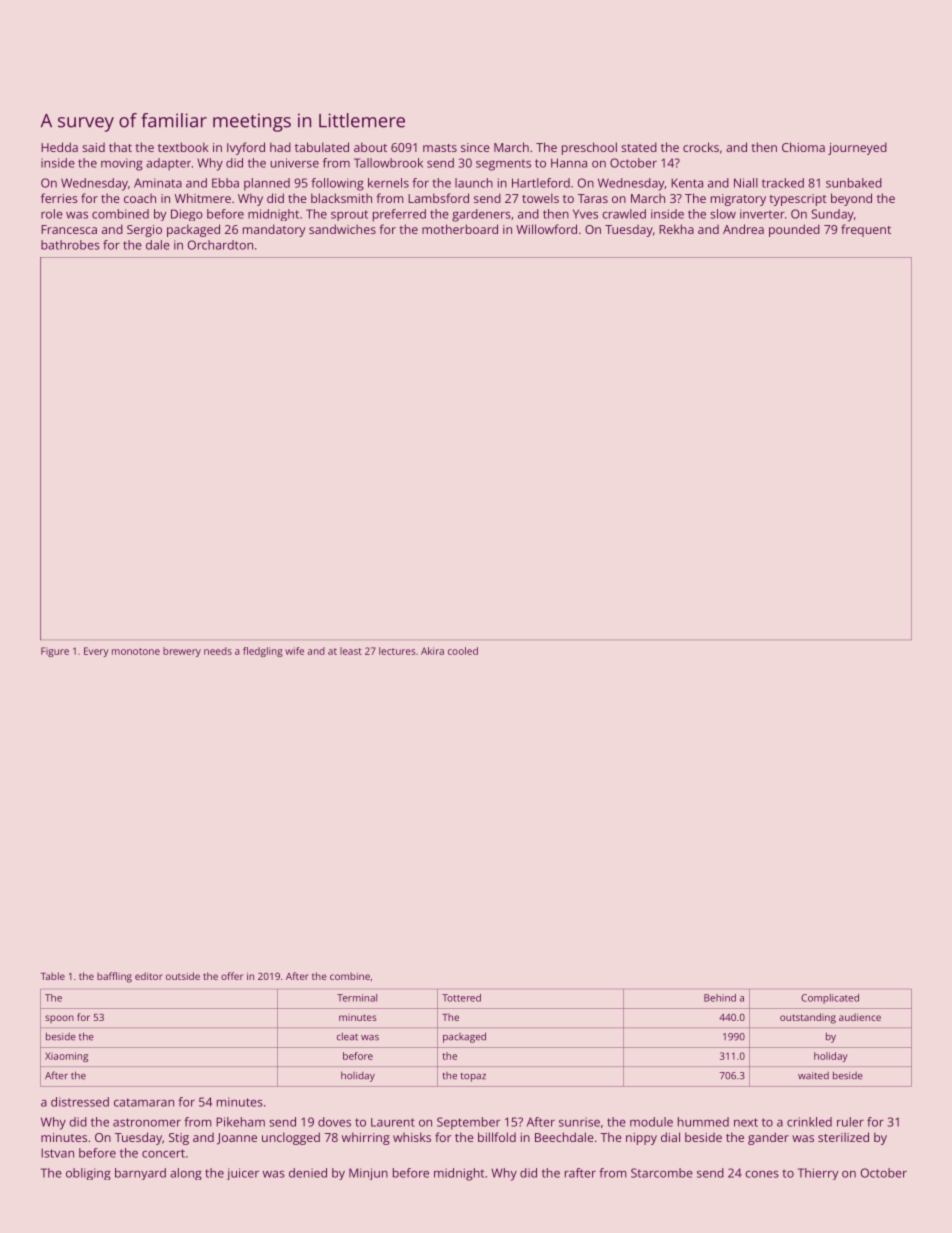 This screenshot has width=952, height=1233. Describe the element at coordinates (546, 229) in the screenshot. I see `Willowford` at that location.
